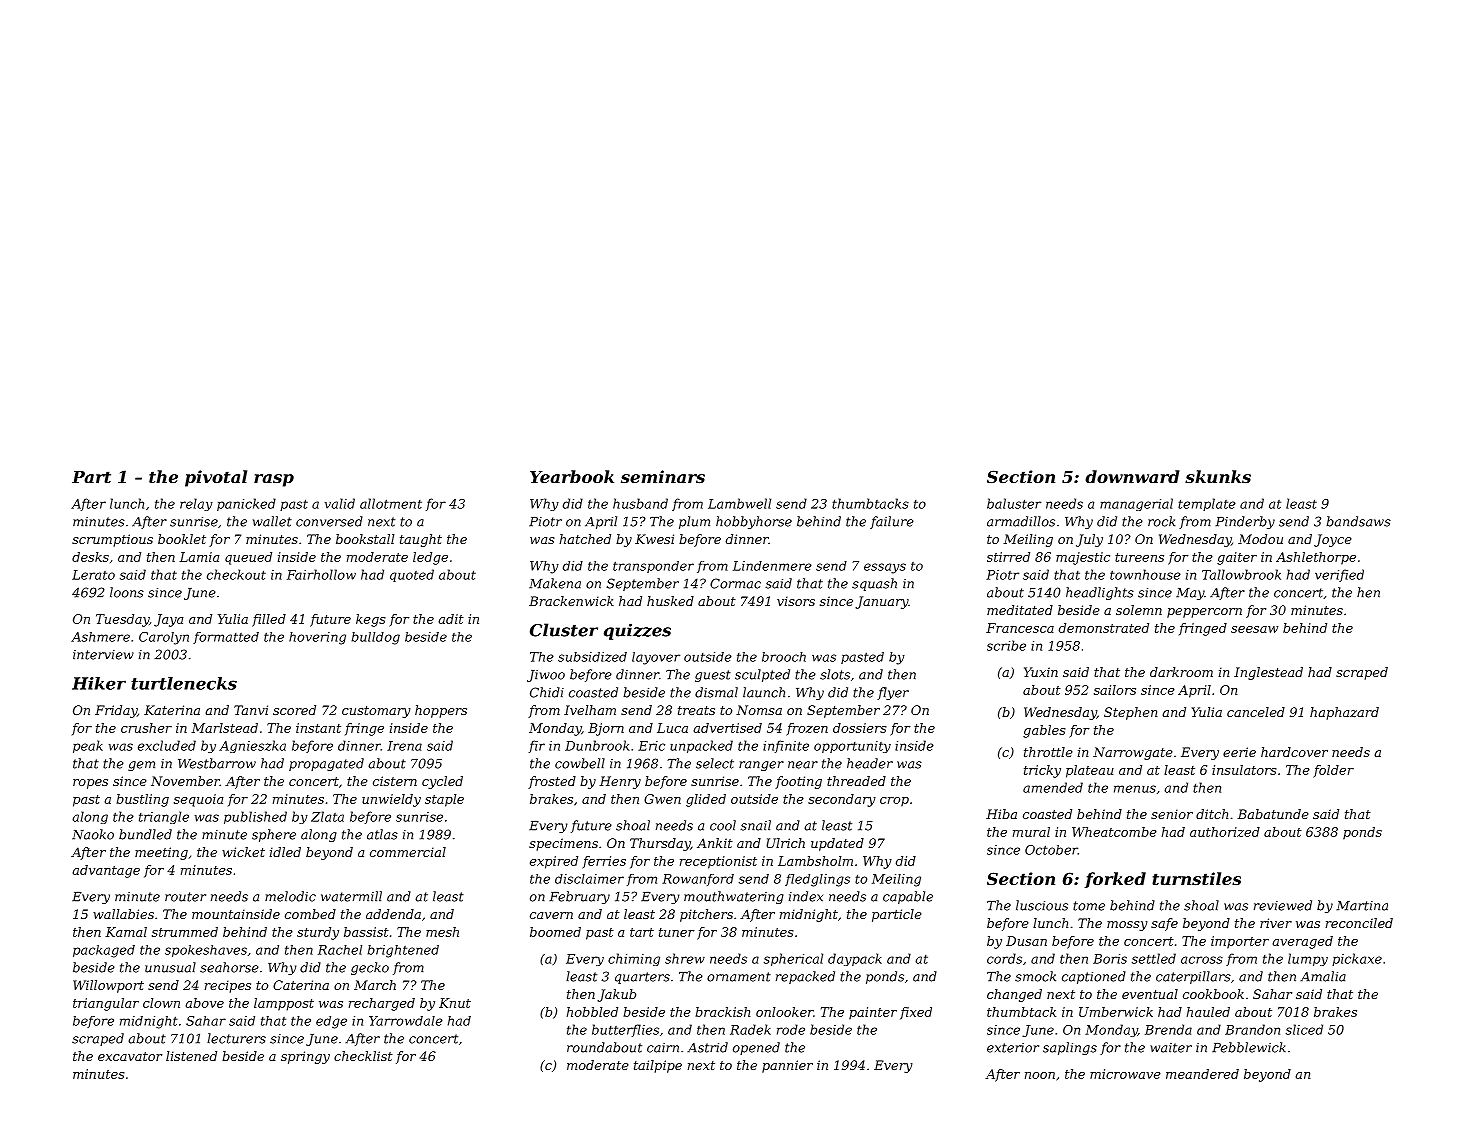  I want to click on lamppost, so click(284, 1004).
